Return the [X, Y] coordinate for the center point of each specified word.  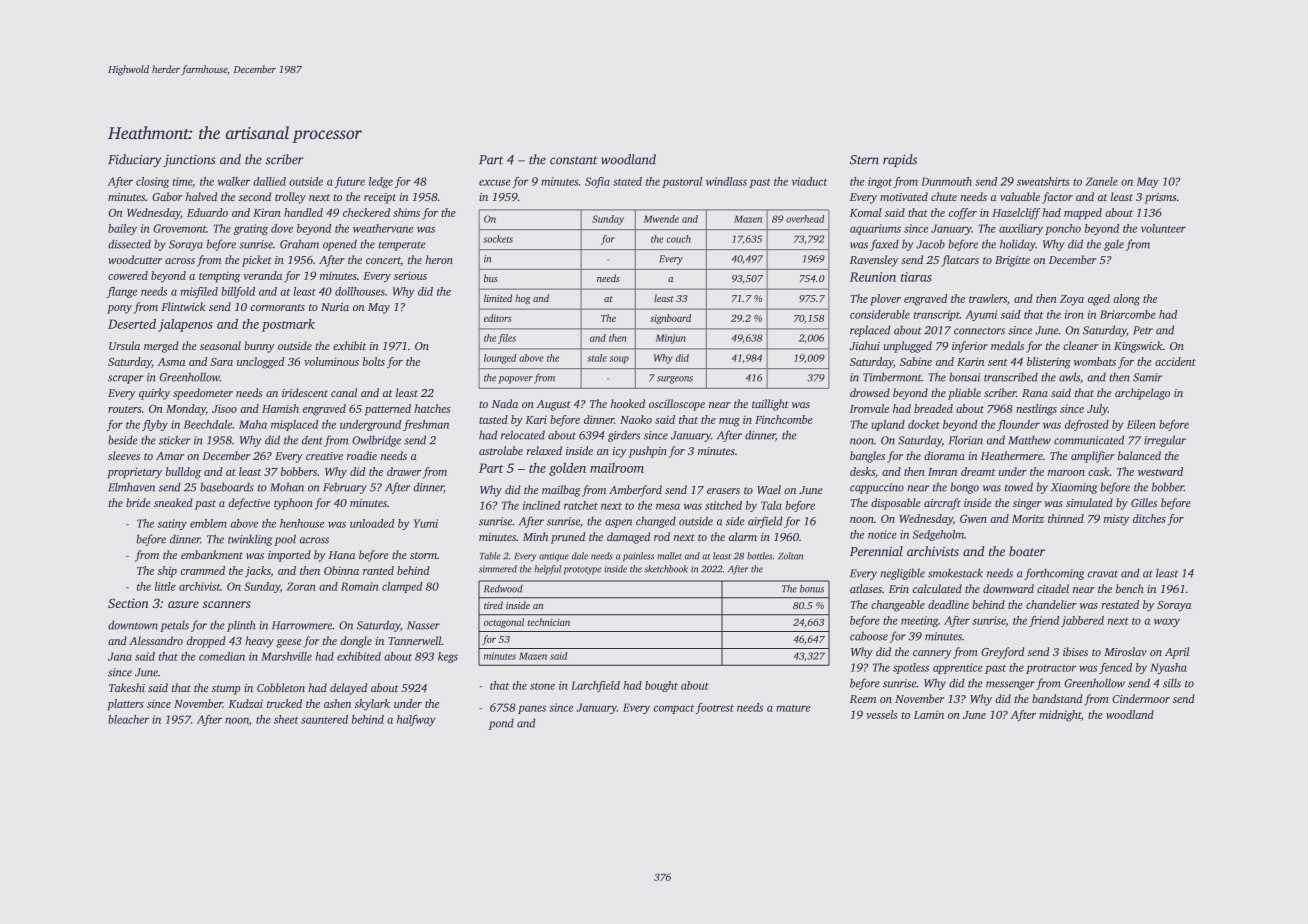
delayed [348, 689]
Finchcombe [784, 419]
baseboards [227, 487]
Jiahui [864, 345]
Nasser [423, 625]
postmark [288, 325]
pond [501, 724]
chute [944, 196]
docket [924, 424]
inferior [970, 347]
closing [152, 182]
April [1177, 653]
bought [661, 686]
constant [574, 160]
